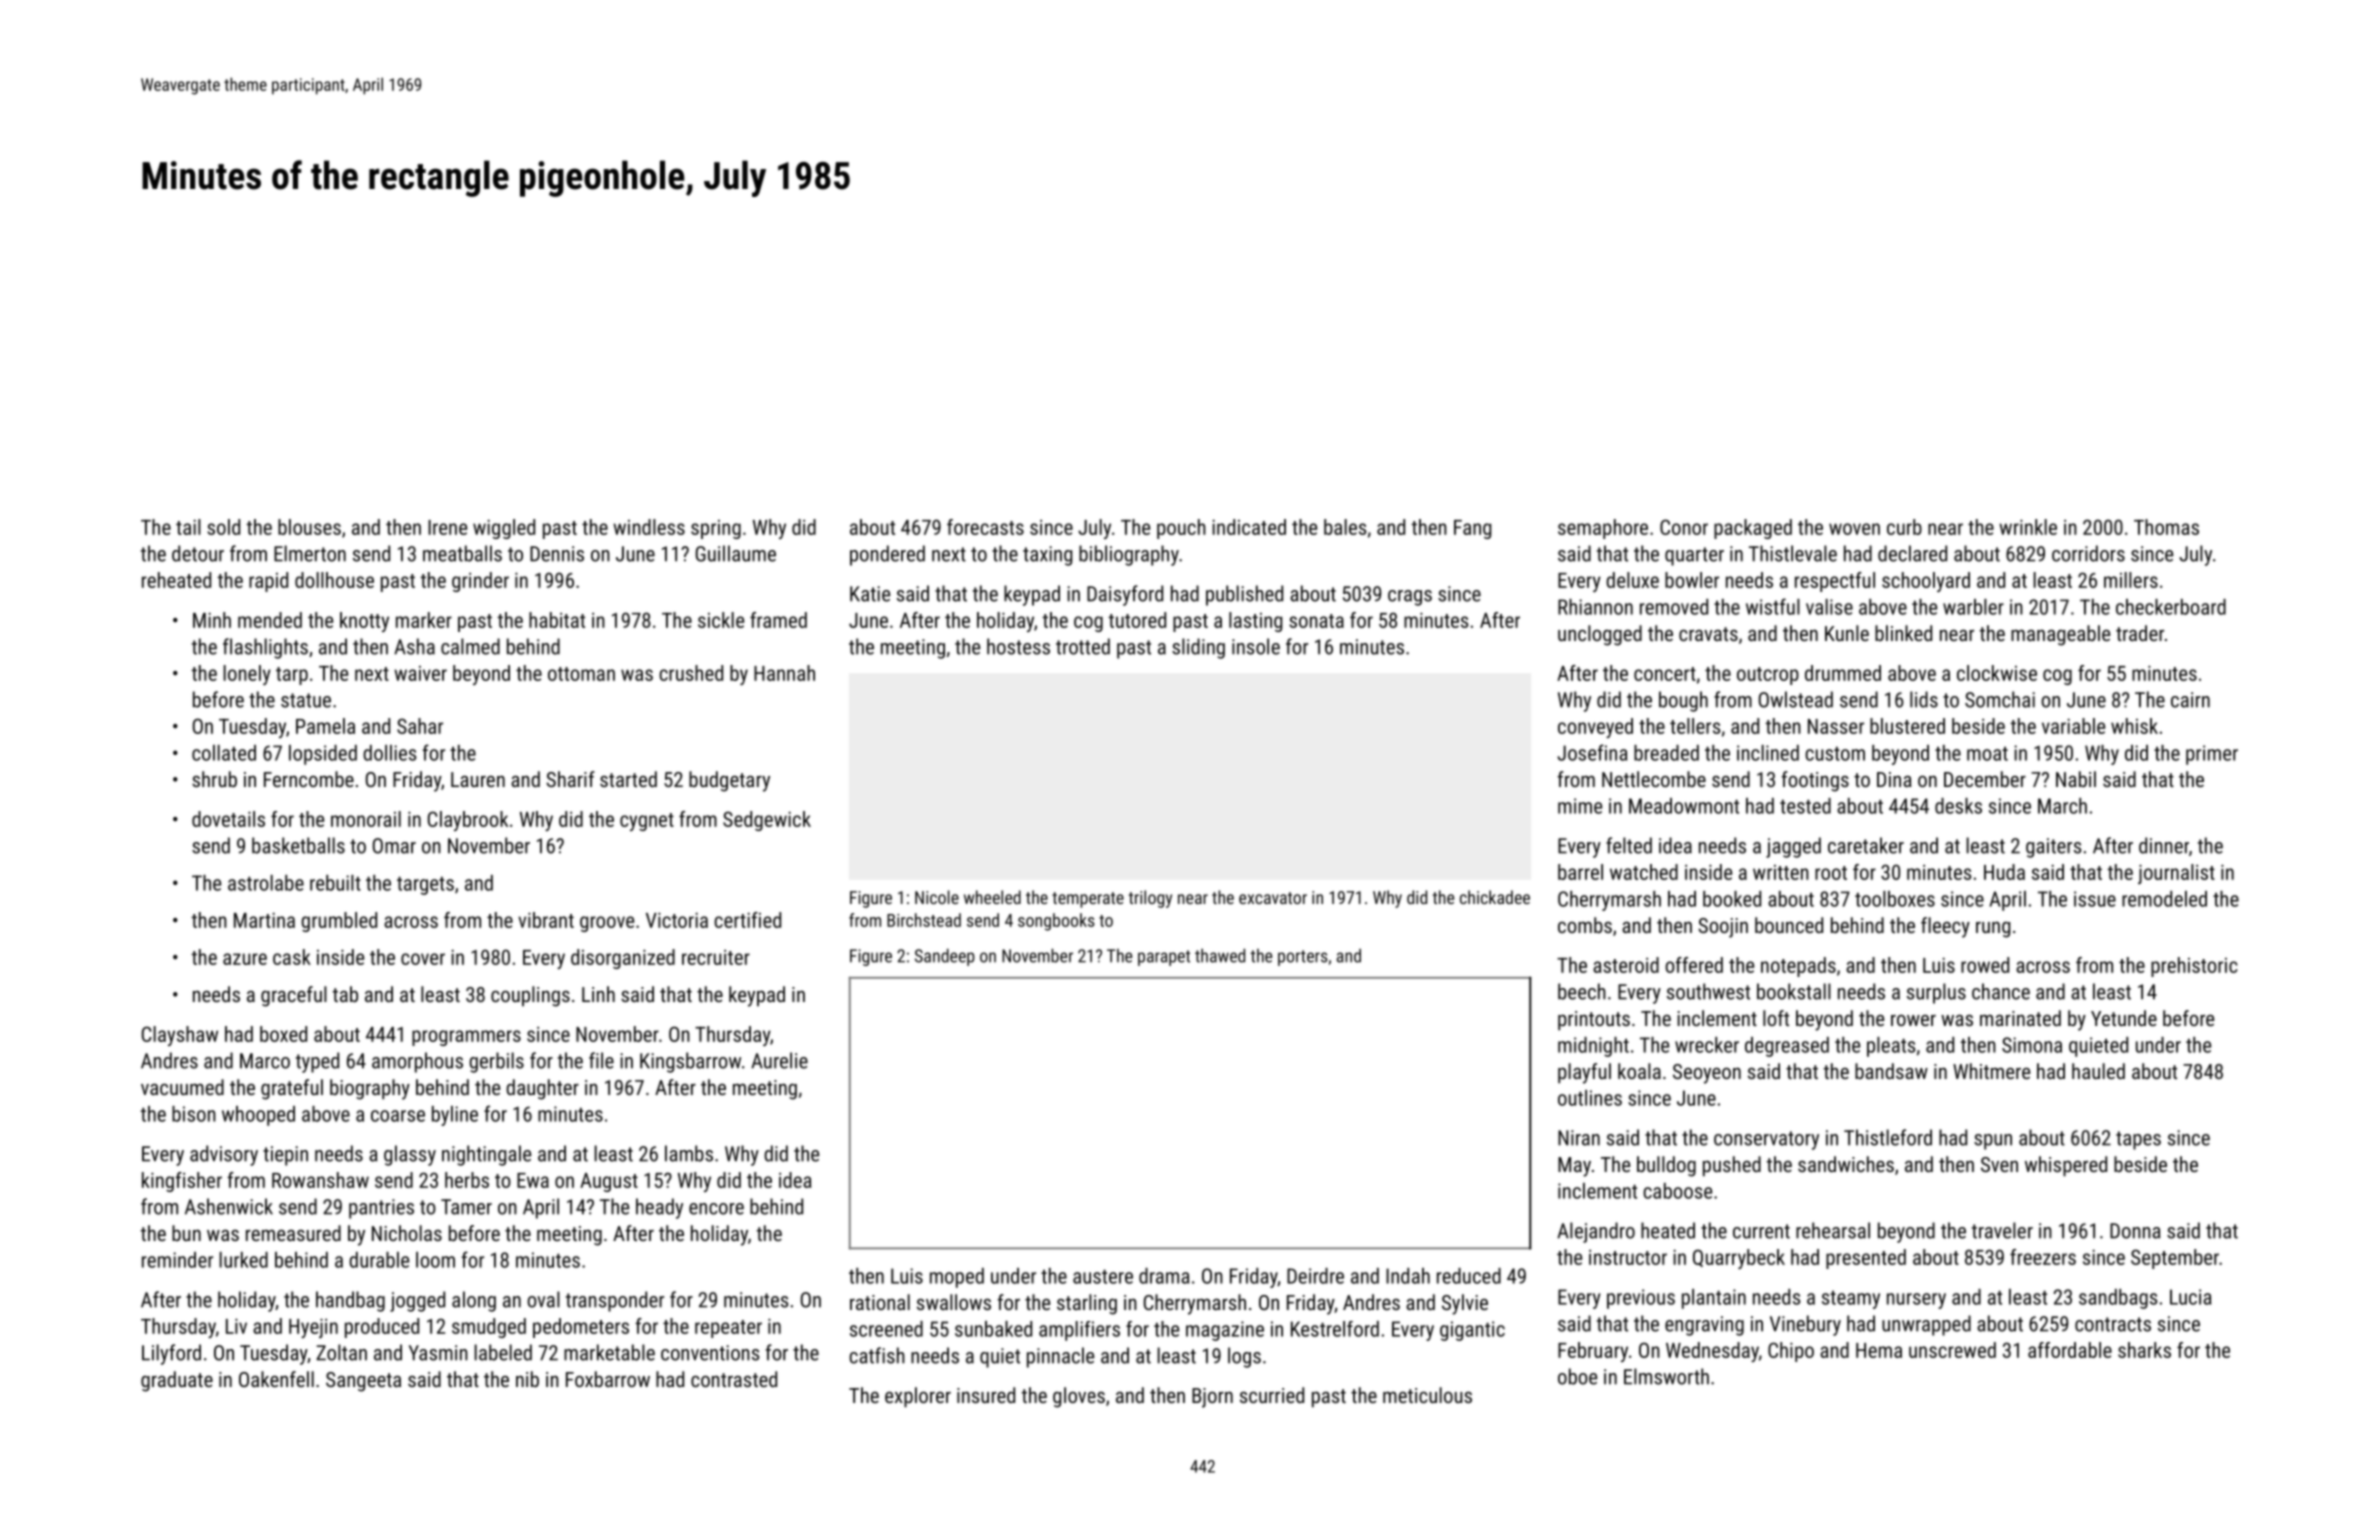  What do you see at coordinates (1083, 646) in the page?
I see `trotted` at bounding box center [1083, 646].
